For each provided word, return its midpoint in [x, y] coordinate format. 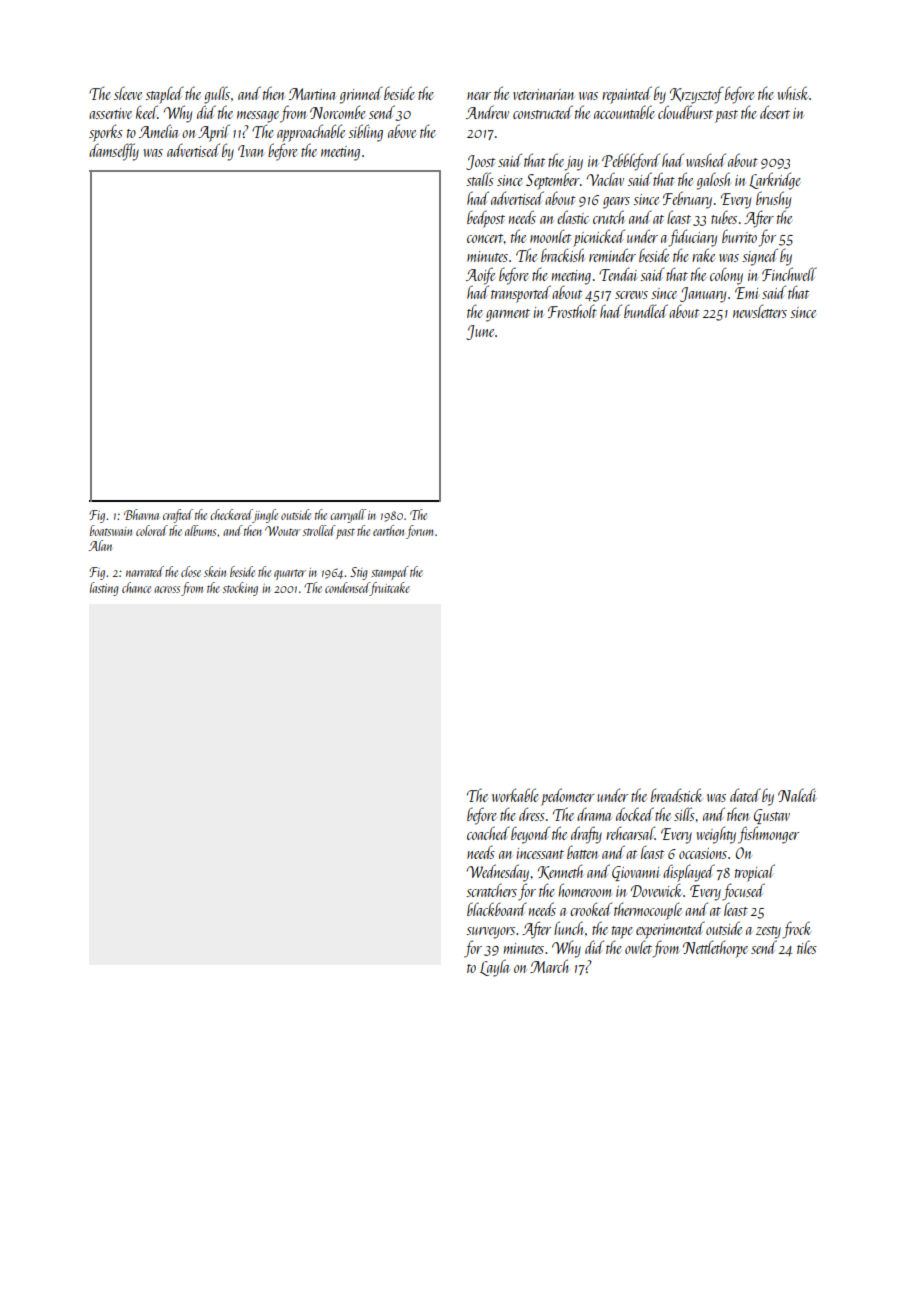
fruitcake [390, 589]
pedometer [567, 797]
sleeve [128, 93]
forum [419, 532]
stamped [390, 573]
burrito [739, 236]
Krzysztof [697, 95]
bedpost [486, 219]
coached [488, 833]
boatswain [111, 530]
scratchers [491, 890]
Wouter [282, 531]
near [479, 96]
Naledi [797, 795]
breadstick [677, 795]
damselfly [114, 152]
